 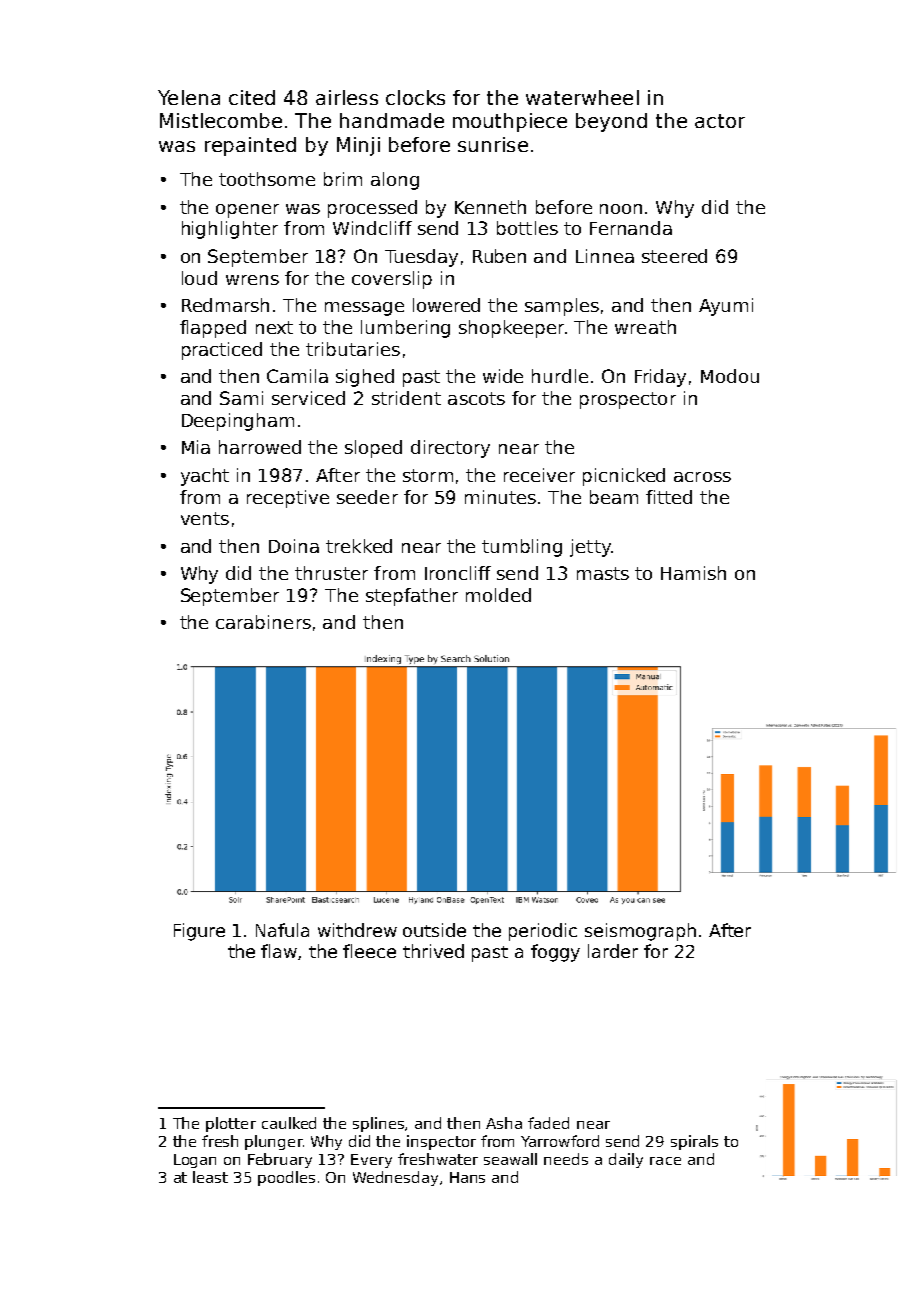 What do you see at coordinates (611, 122) in the screenshot?
I see `beyond` at bounding box center [611, 122].
